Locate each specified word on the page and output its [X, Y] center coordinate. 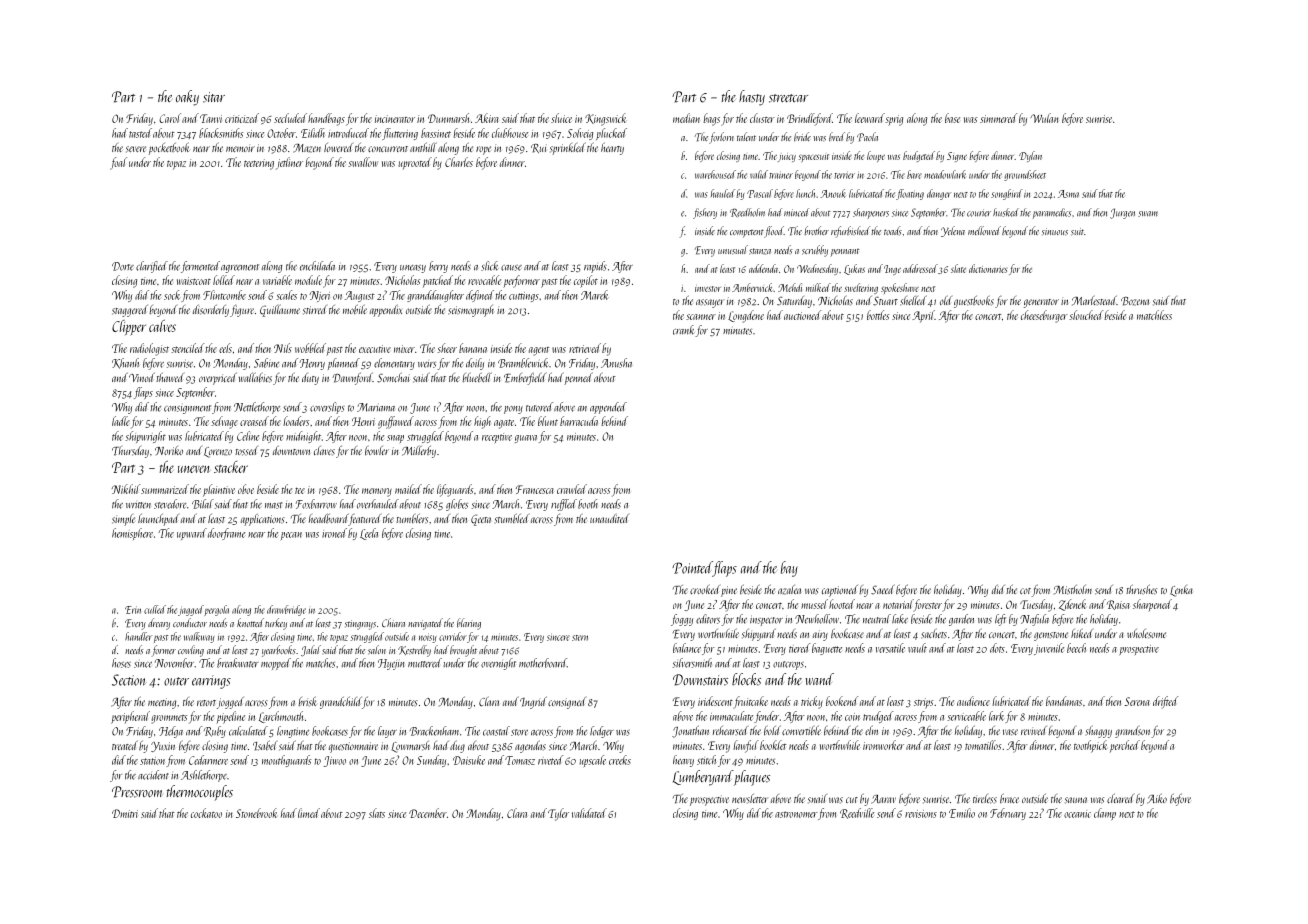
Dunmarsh [448, 118]
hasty [752, 98]
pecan [291, 536]
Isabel [265, 745]
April [923, 316]
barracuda [579, 421]
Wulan [1044, 118]
